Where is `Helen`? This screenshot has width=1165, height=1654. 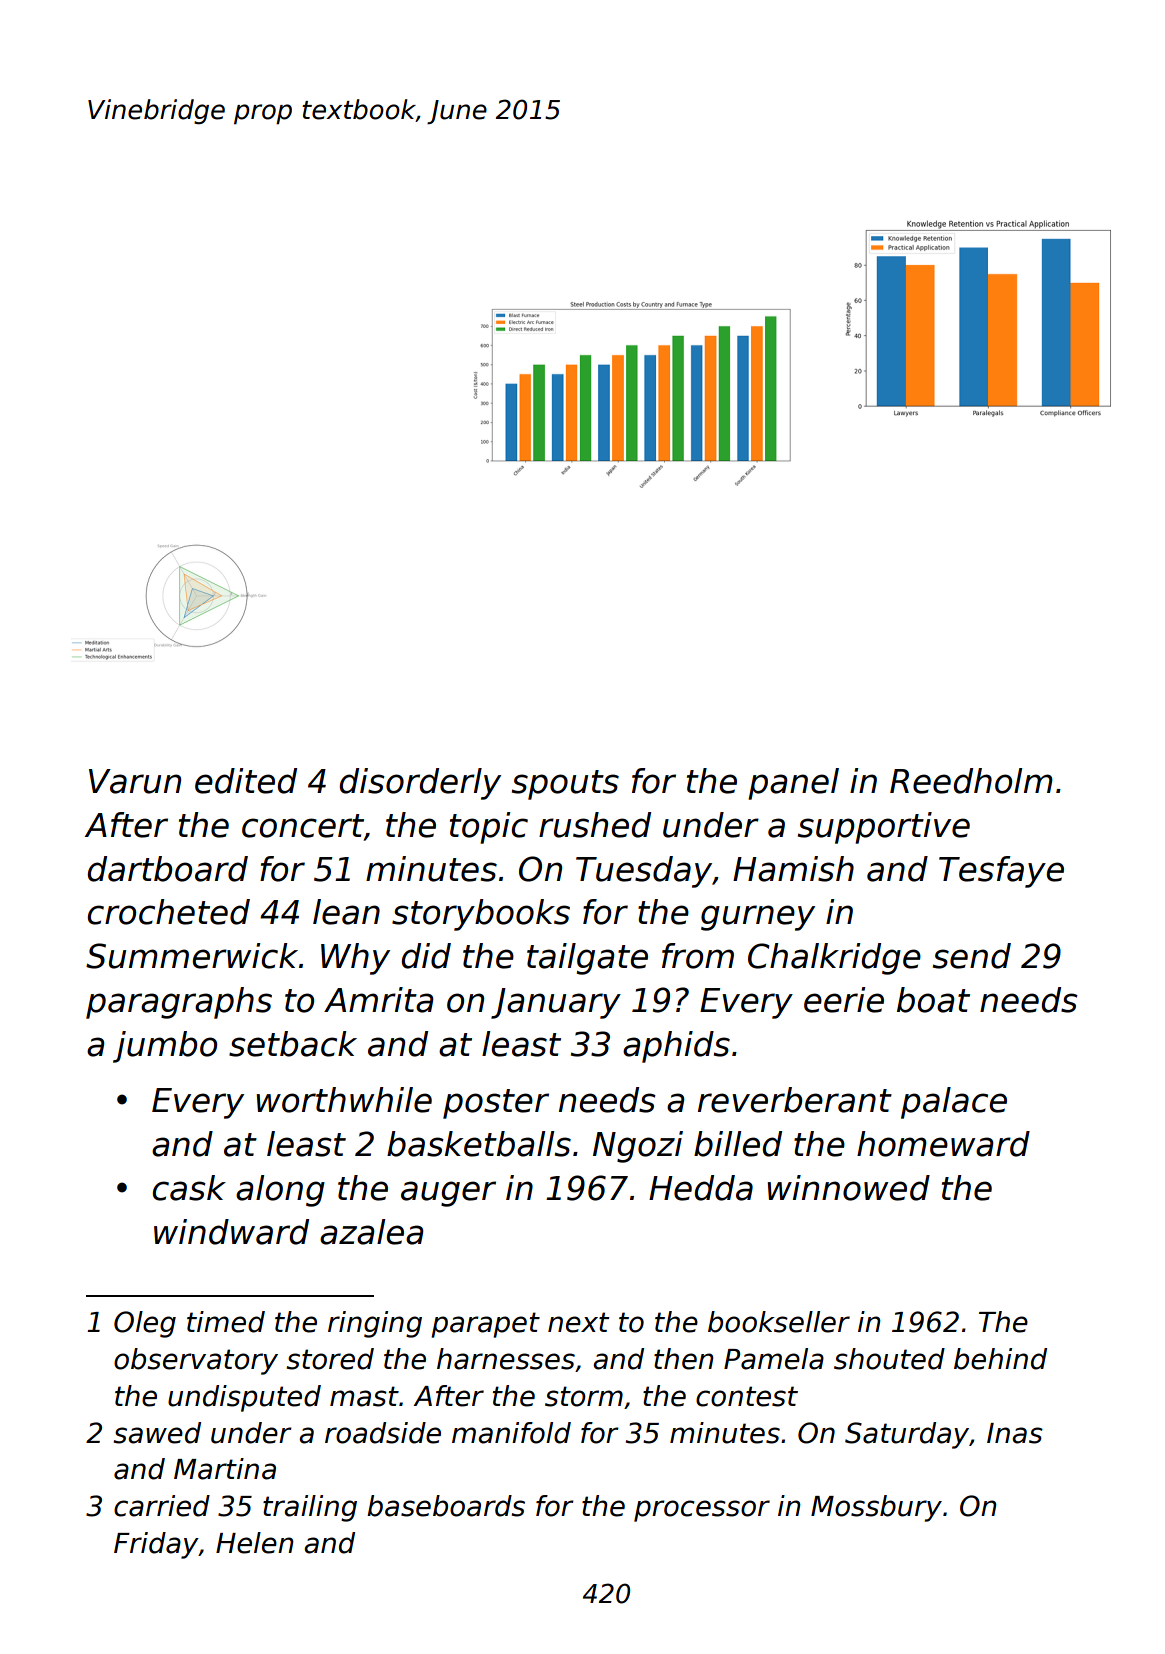
Helen is located at coordinates (255, 1543).
